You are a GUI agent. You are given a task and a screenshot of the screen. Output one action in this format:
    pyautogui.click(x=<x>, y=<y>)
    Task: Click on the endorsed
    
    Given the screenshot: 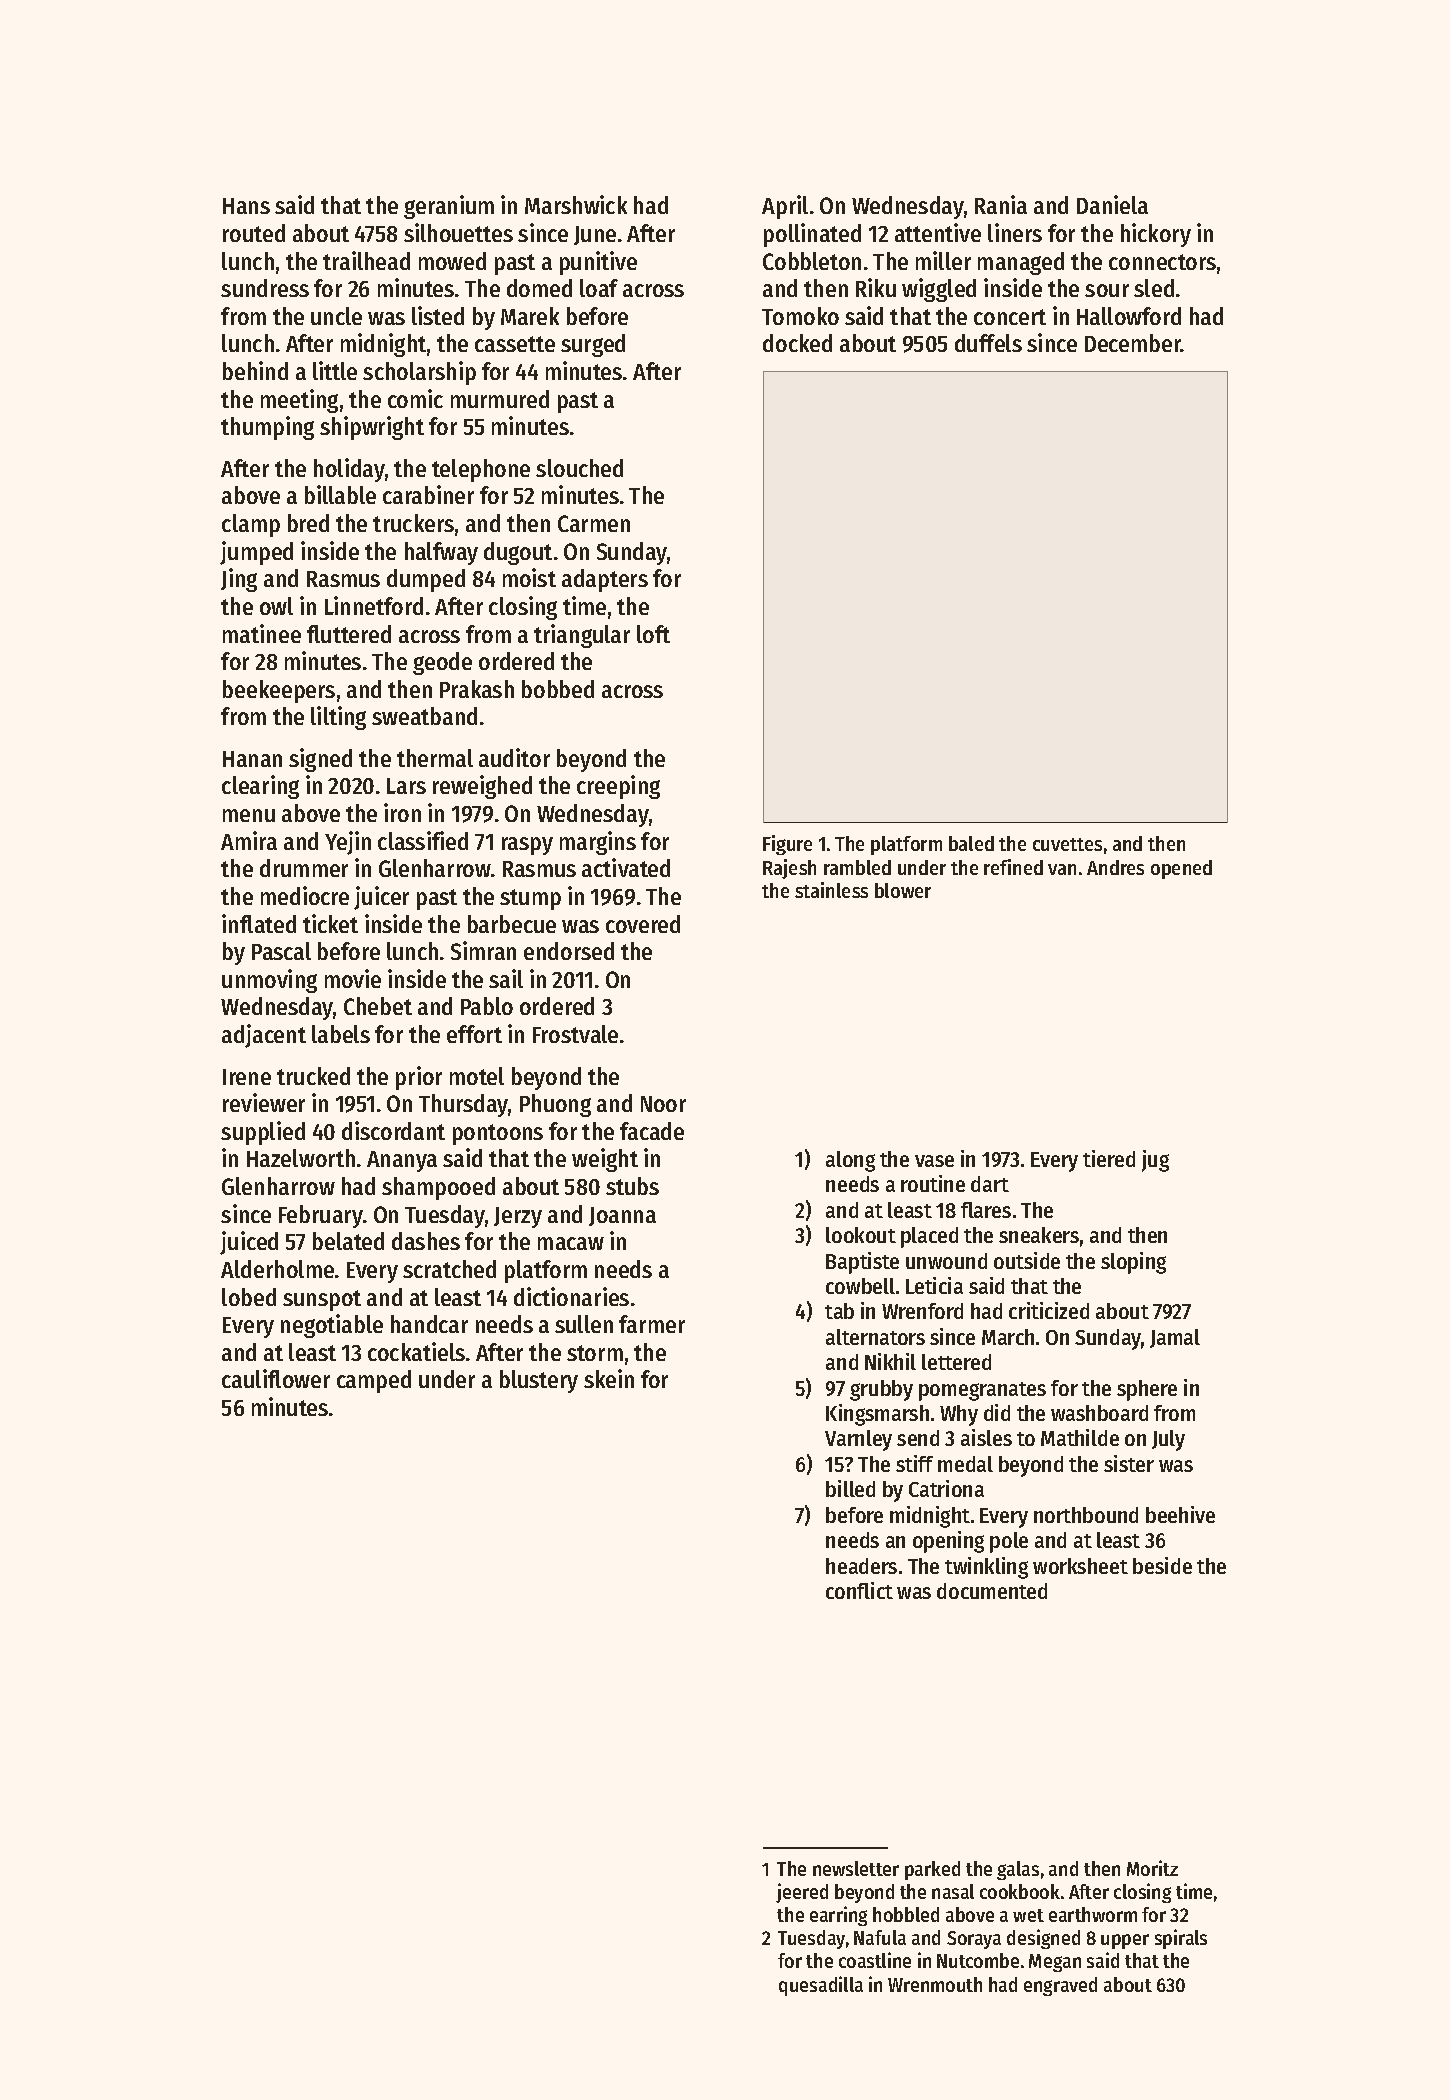 What is the action you would take?
    pyautogui.click(x=569, y=951)
